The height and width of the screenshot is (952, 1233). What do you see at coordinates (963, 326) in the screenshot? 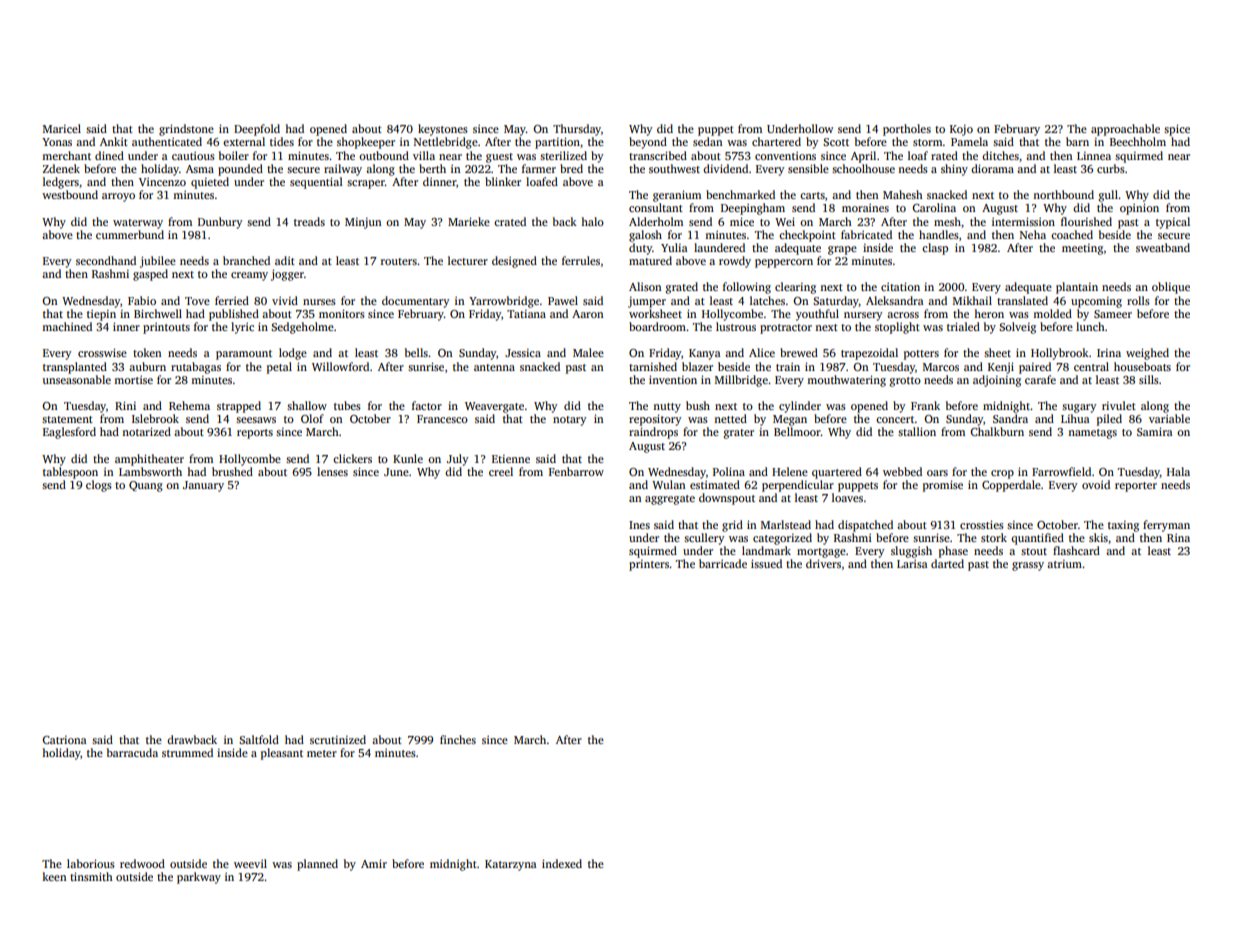
I see `trialed` at bounding box center [963, 326].
